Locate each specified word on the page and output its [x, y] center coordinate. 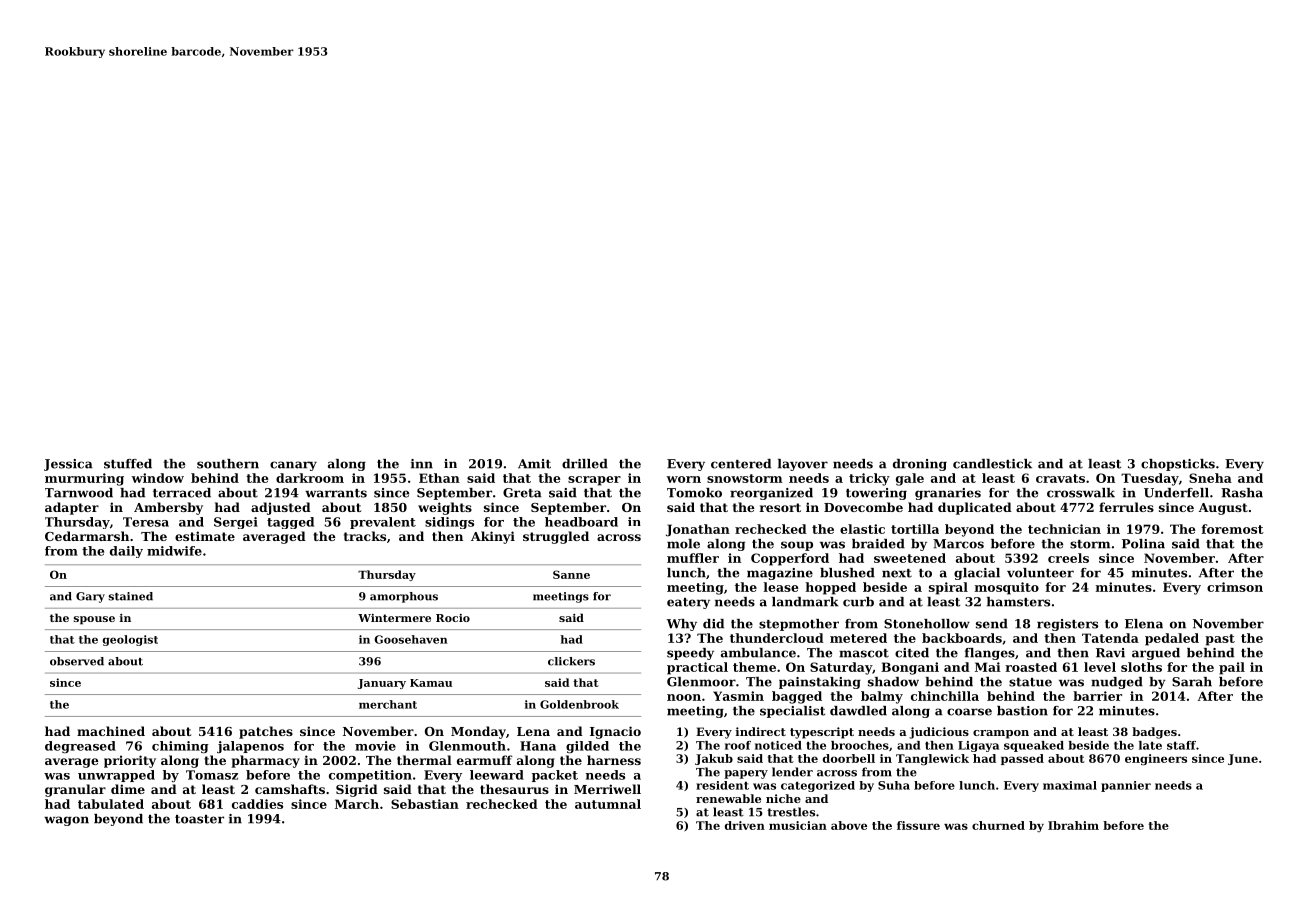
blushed [847, 573]
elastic [862, 529]
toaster [199, 819]
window [157, 478]
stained [131, 596]
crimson [1235, 587]
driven [745, 825]
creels [1068, 558]
